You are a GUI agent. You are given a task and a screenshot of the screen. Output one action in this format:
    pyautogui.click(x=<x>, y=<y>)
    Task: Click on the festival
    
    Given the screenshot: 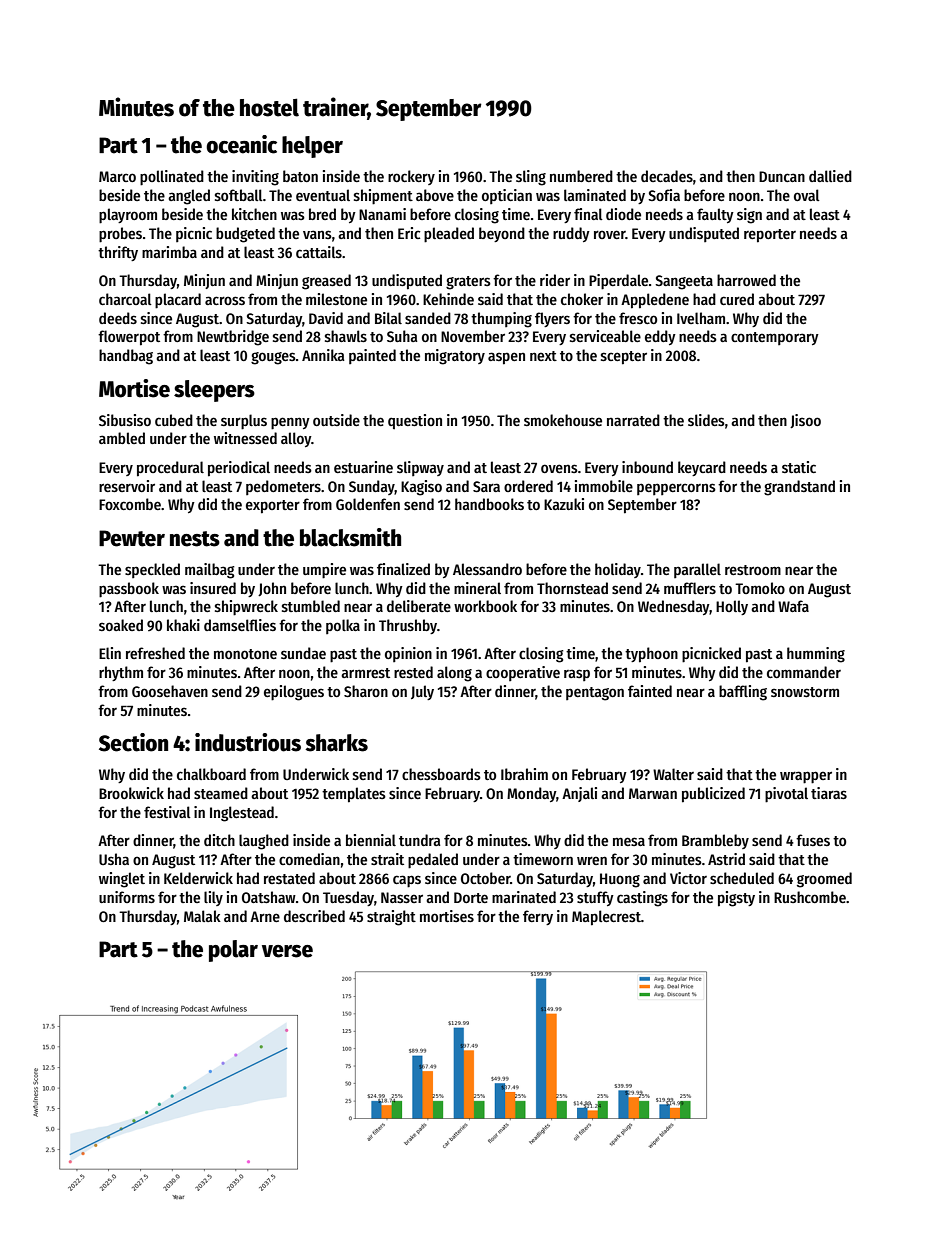 What is the action you would take?
    pyautogui.click(x=167, y=812)
